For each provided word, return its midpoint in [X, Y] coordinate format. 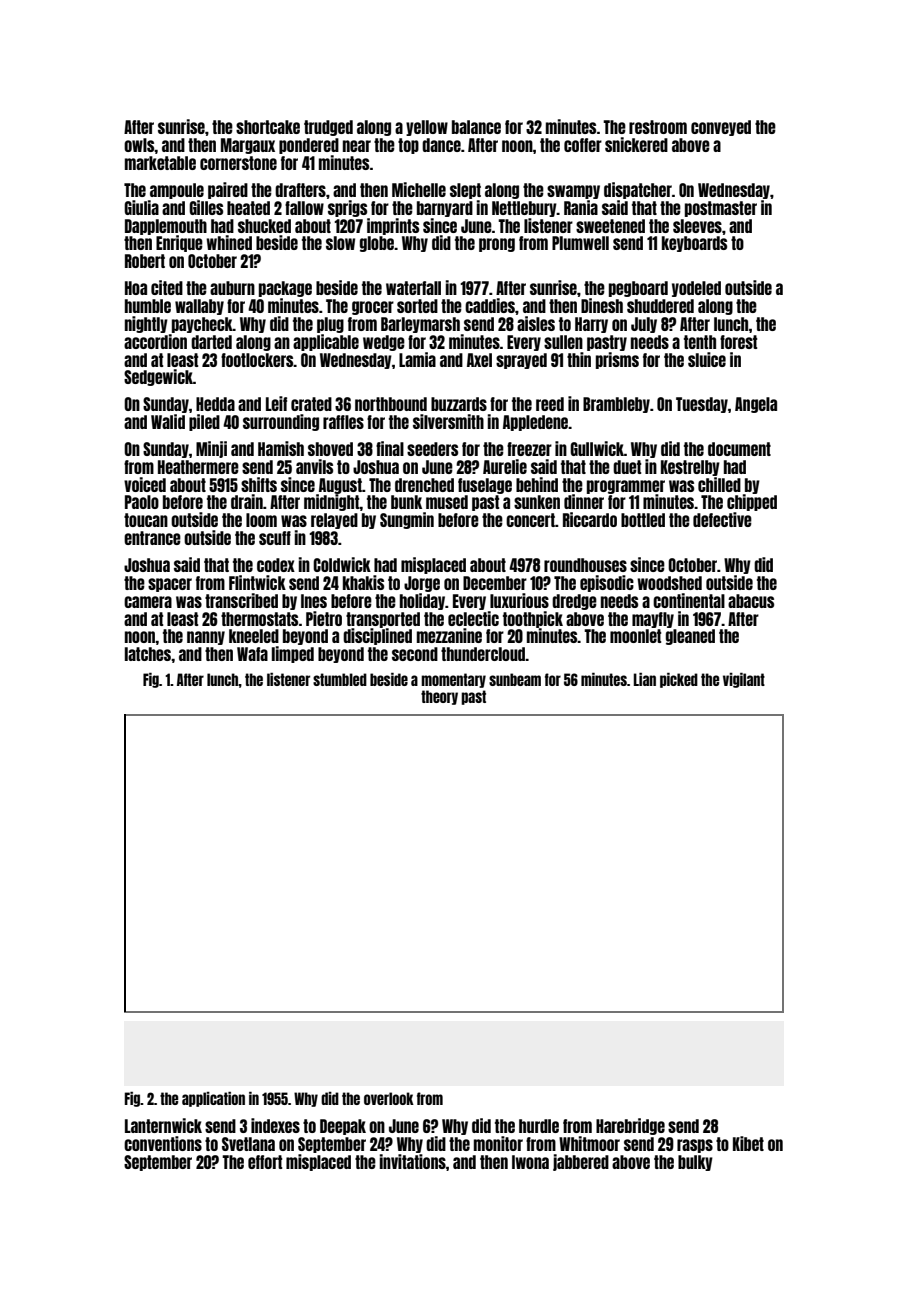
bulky [695, 1163]
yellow [427, 128]
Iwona [530, 1162]
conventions [163, 1143]
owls [139, 145]
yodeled [696, 289]
